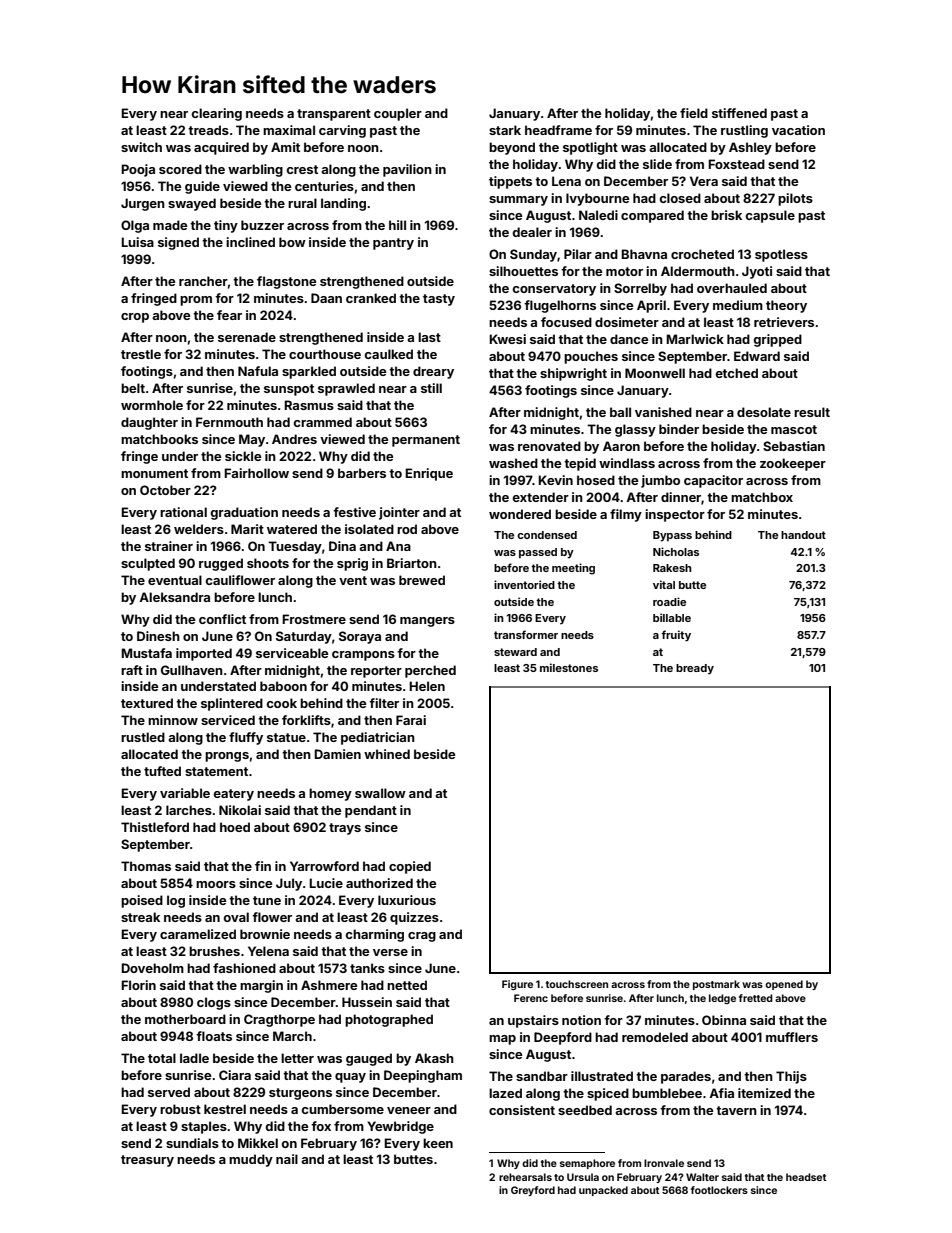 The image size is (952, 1233). What do you see at coordinates (558, 130) in the screenshot?
I see `headframe` at bounding box center [558, 130].
